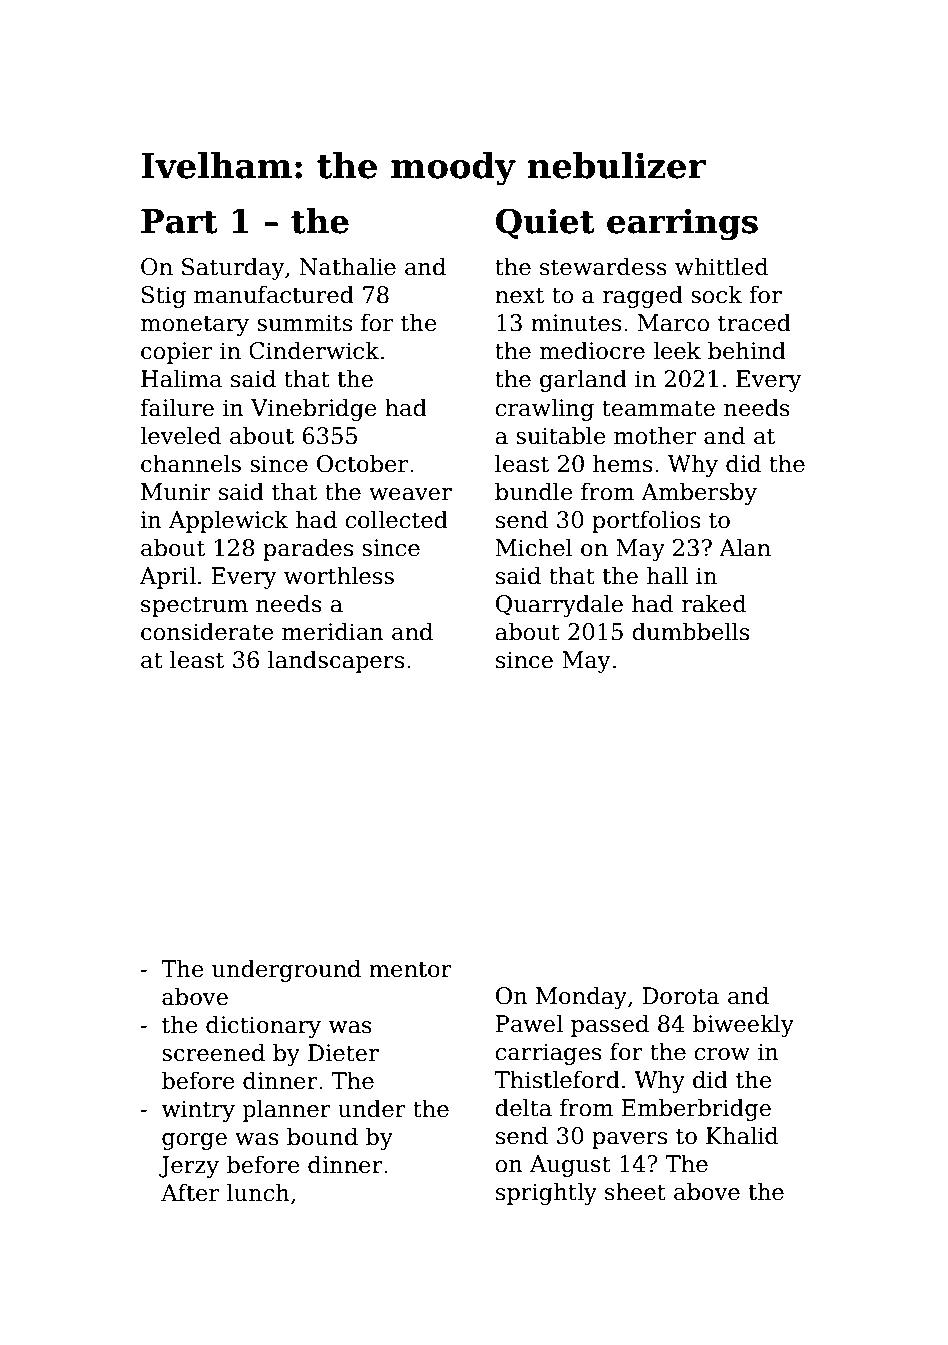 The image size is (948, 1345). I want to click on portfolios, so click(646, 521).
